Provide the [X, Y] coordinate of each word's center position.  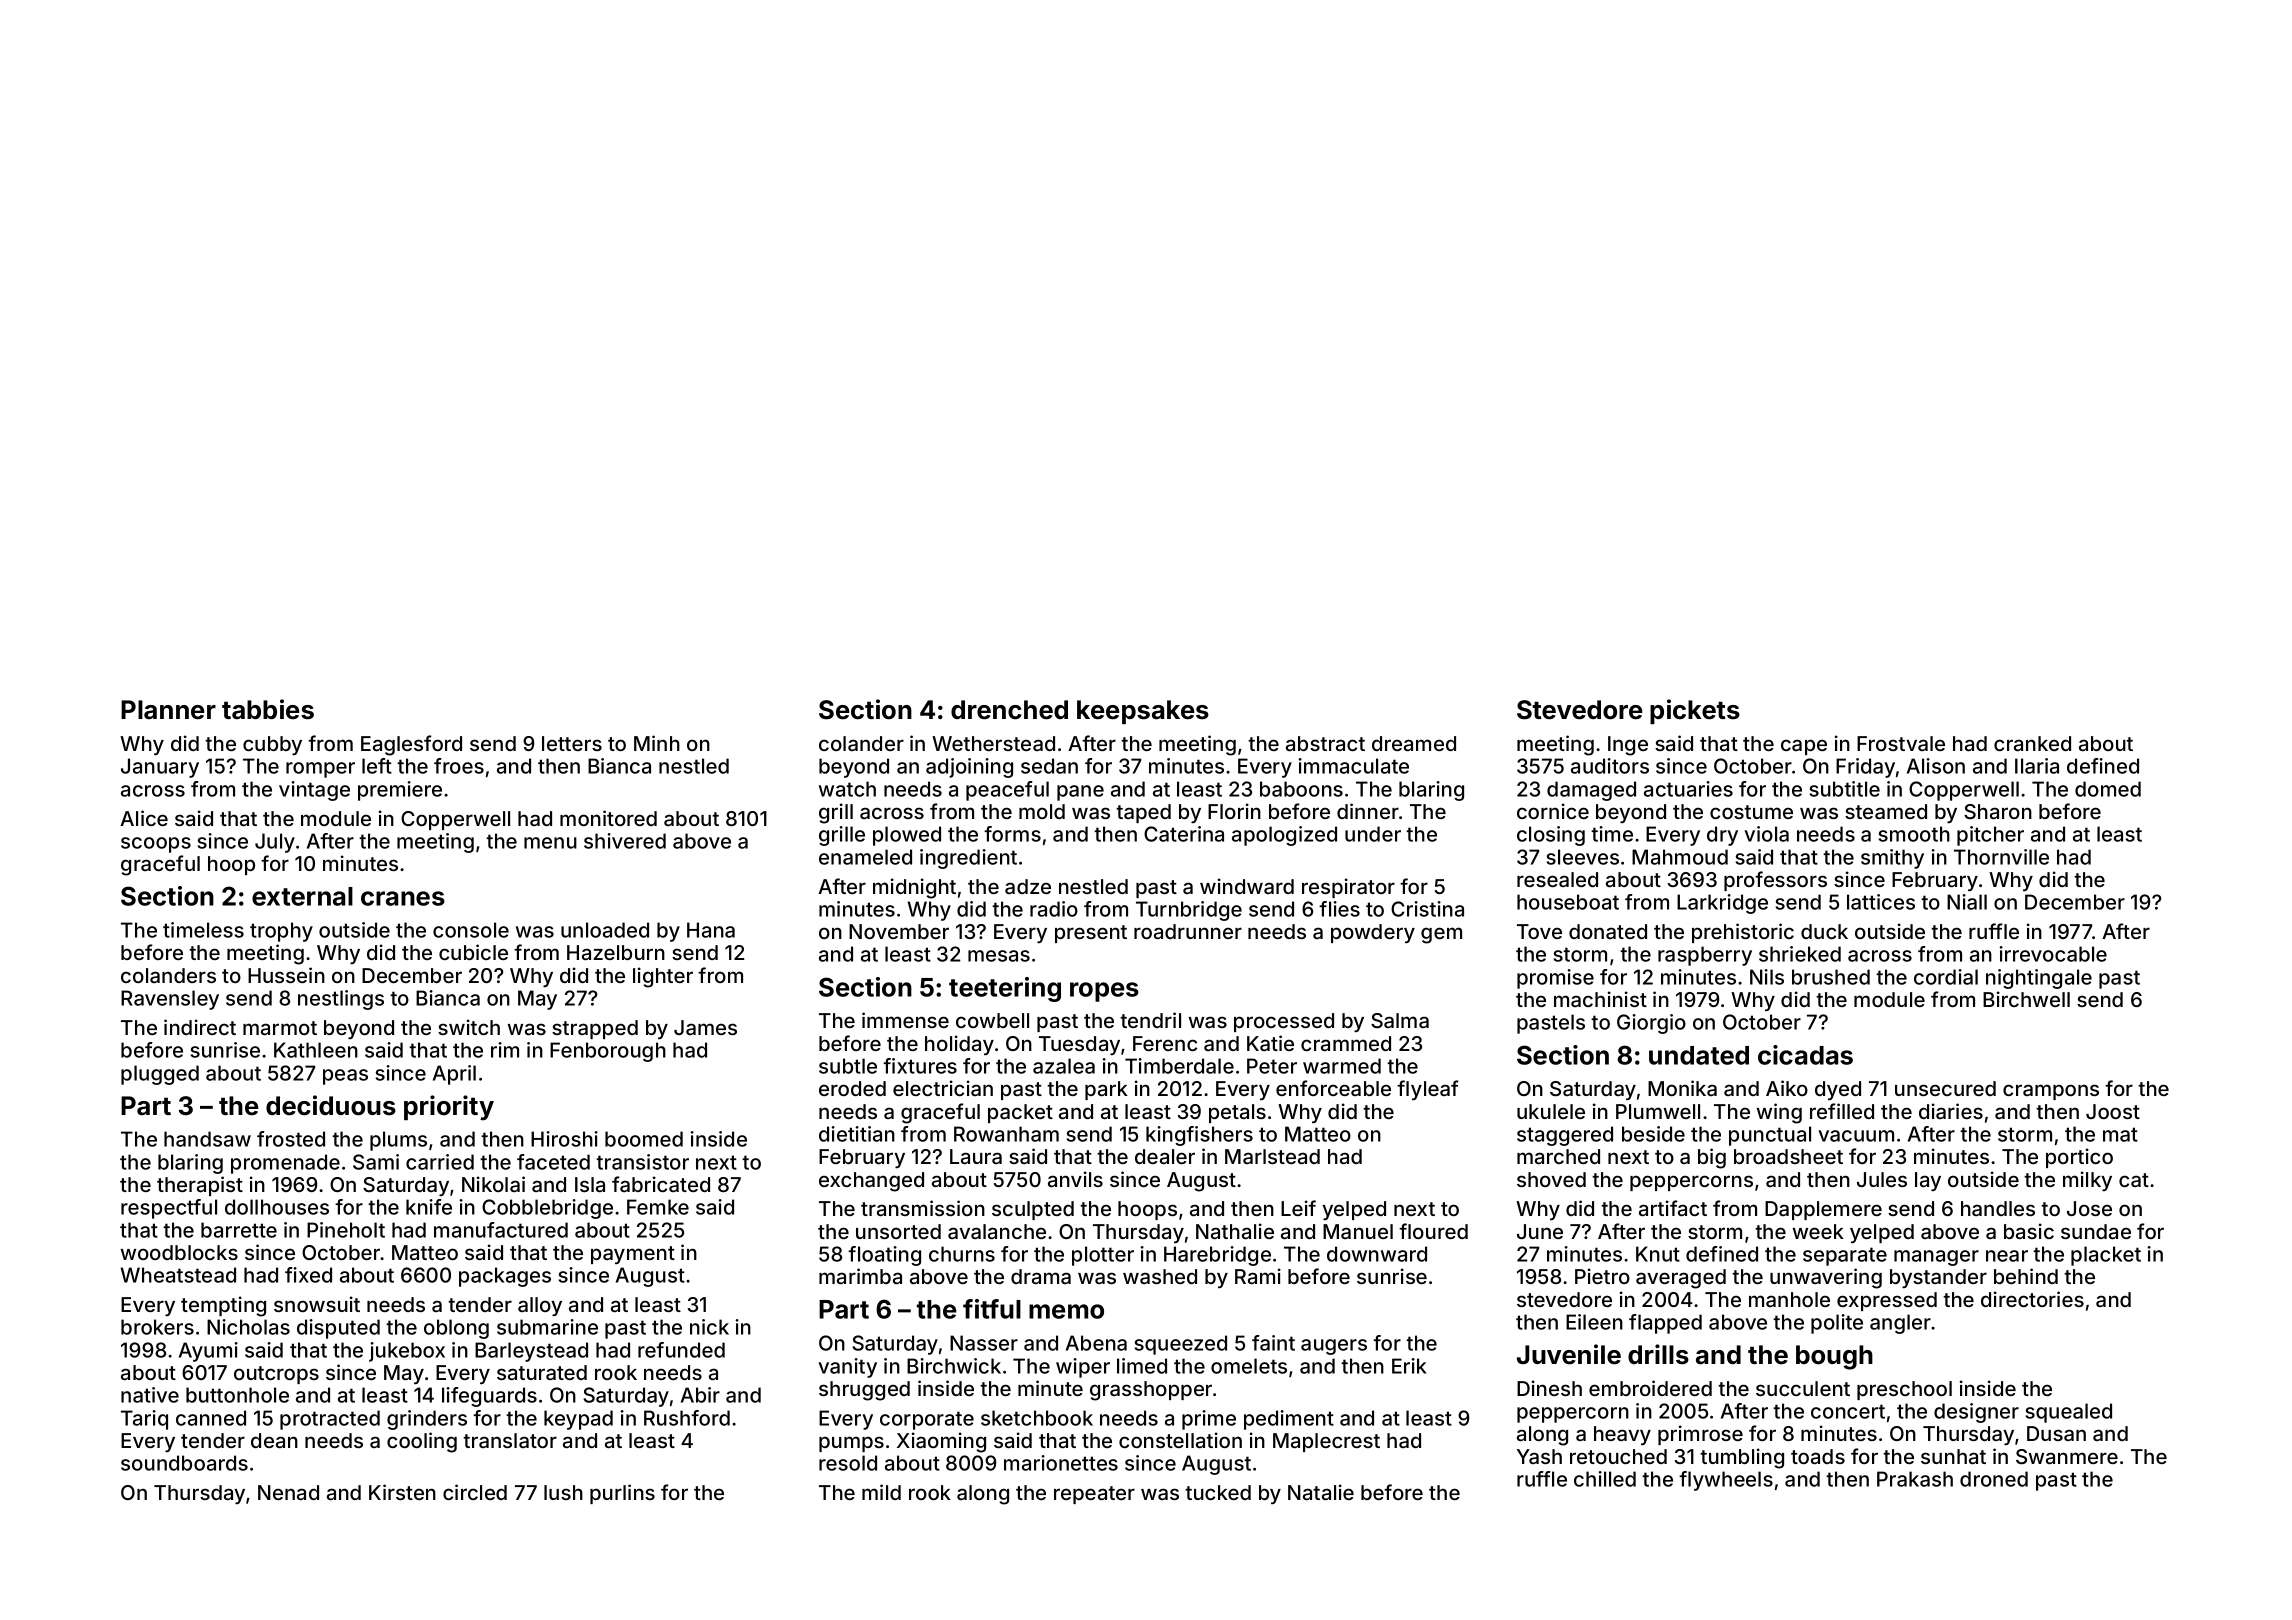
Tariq [144, 1420]
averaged [1681, 1279]
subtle [848, 1066]
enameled [865, 857]
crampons [2051, 1092]
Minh [657, 743]
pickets [1695, 711]
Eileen [1594, 1322]
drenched [1009, 710]
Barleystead [531, 1352]
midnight [914, 888]
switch [469, 1027]
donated [1608, 931]
